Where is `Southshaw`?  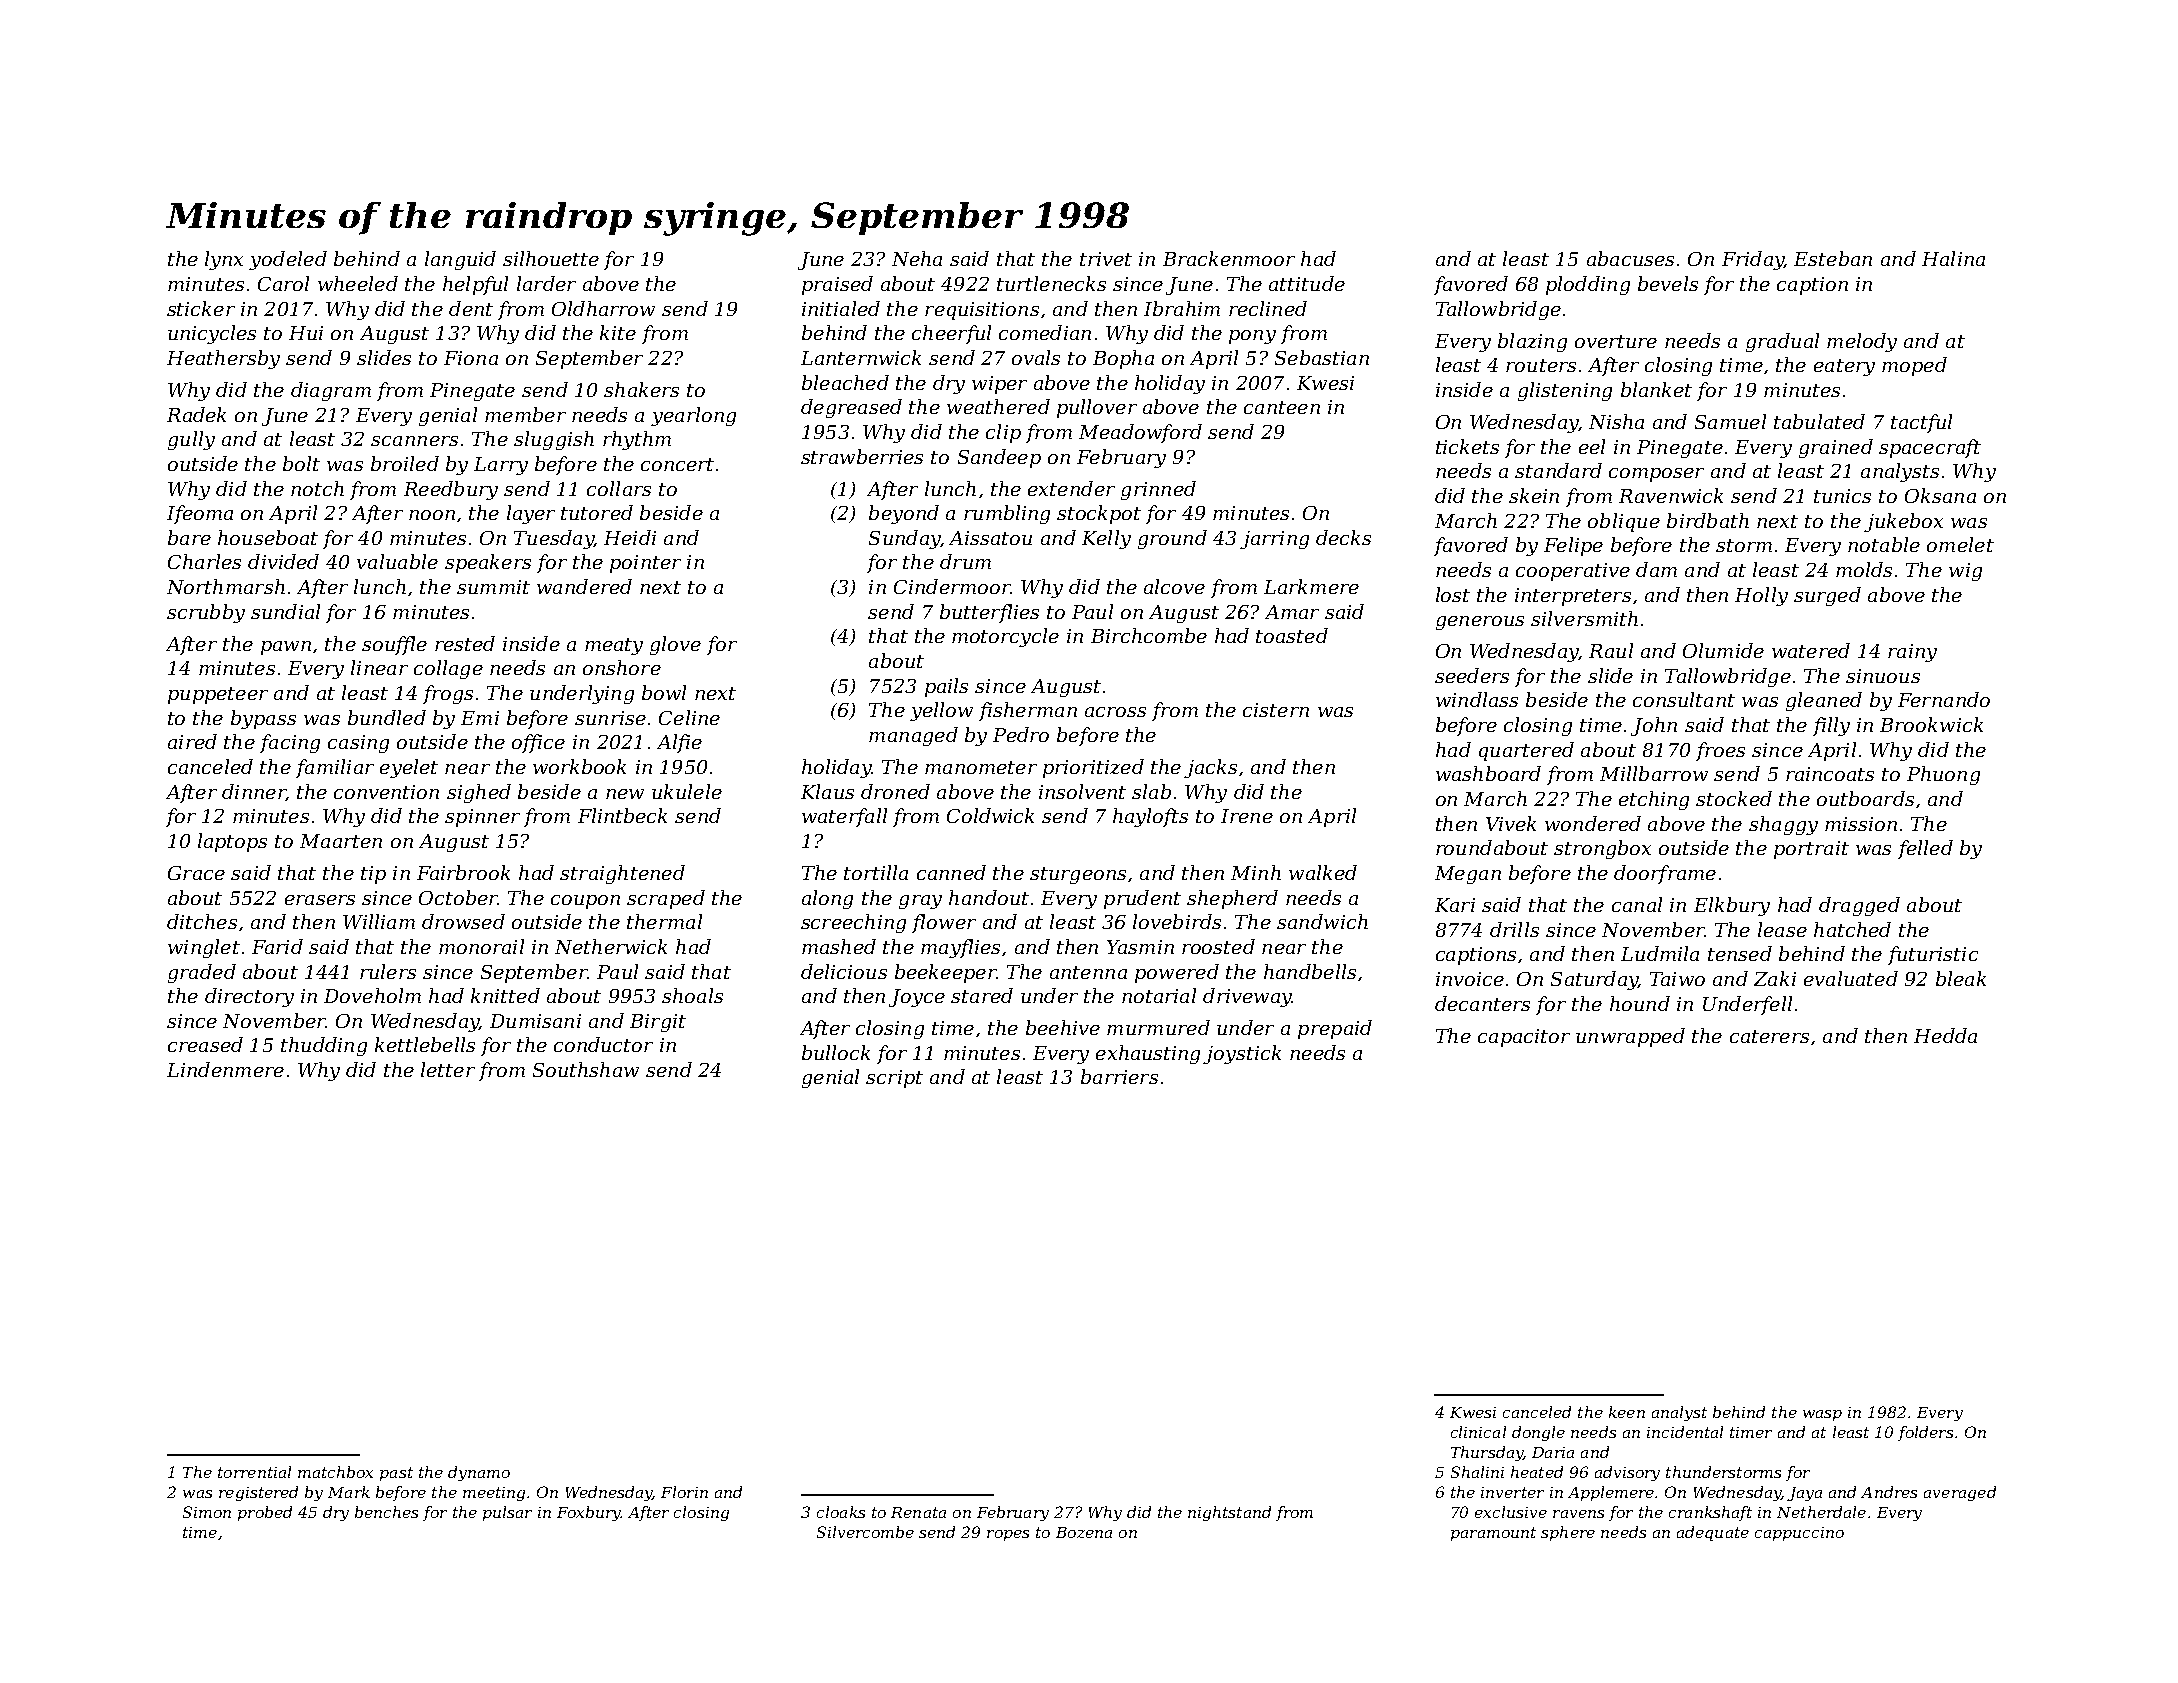 Southshaw is located at coordinates (586, 1069).
